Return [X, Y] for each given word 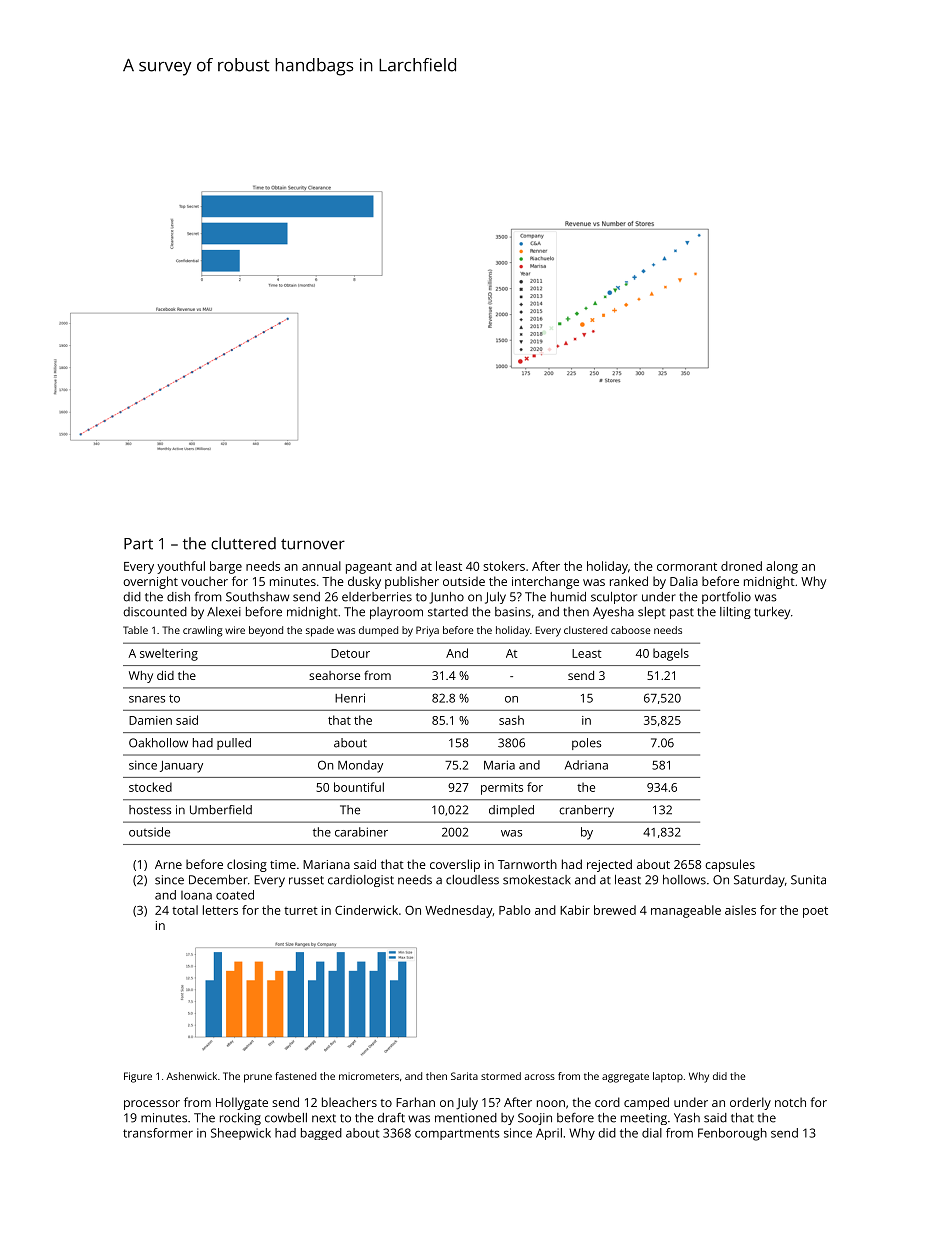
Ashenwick [191, 1076]
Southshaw [257, 597]
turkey [772, 613]
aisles [740, 910]
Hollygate [242, 1103]
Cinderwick [366, 910]
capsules [730, 865]
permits [502, 789]
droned [741, 566]
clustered [585, 630]
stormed [501, 1076]
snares [147, 699]
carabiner [361, 832]
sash [511, 720]
